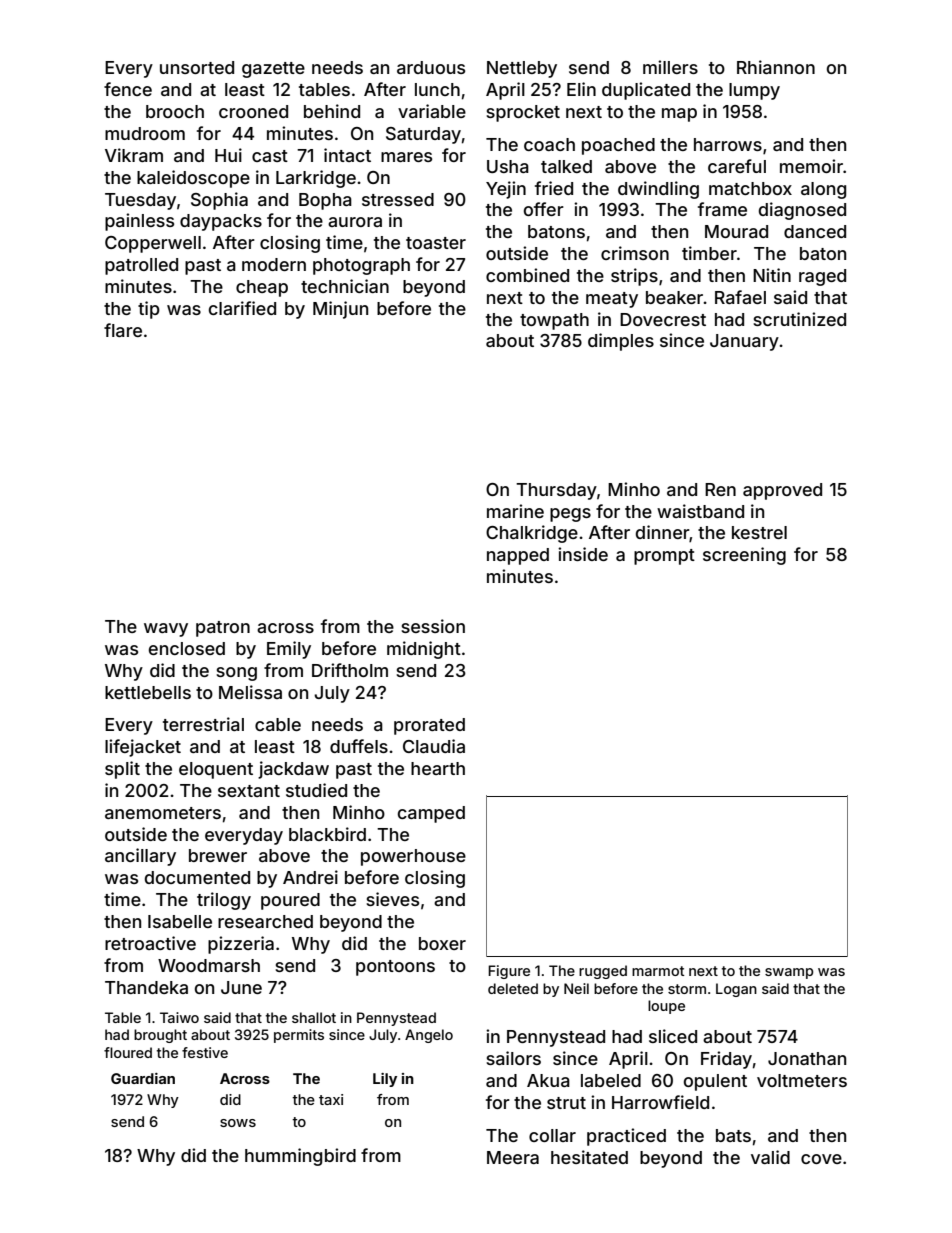  I want to click on sows, so click(238, 1123).
